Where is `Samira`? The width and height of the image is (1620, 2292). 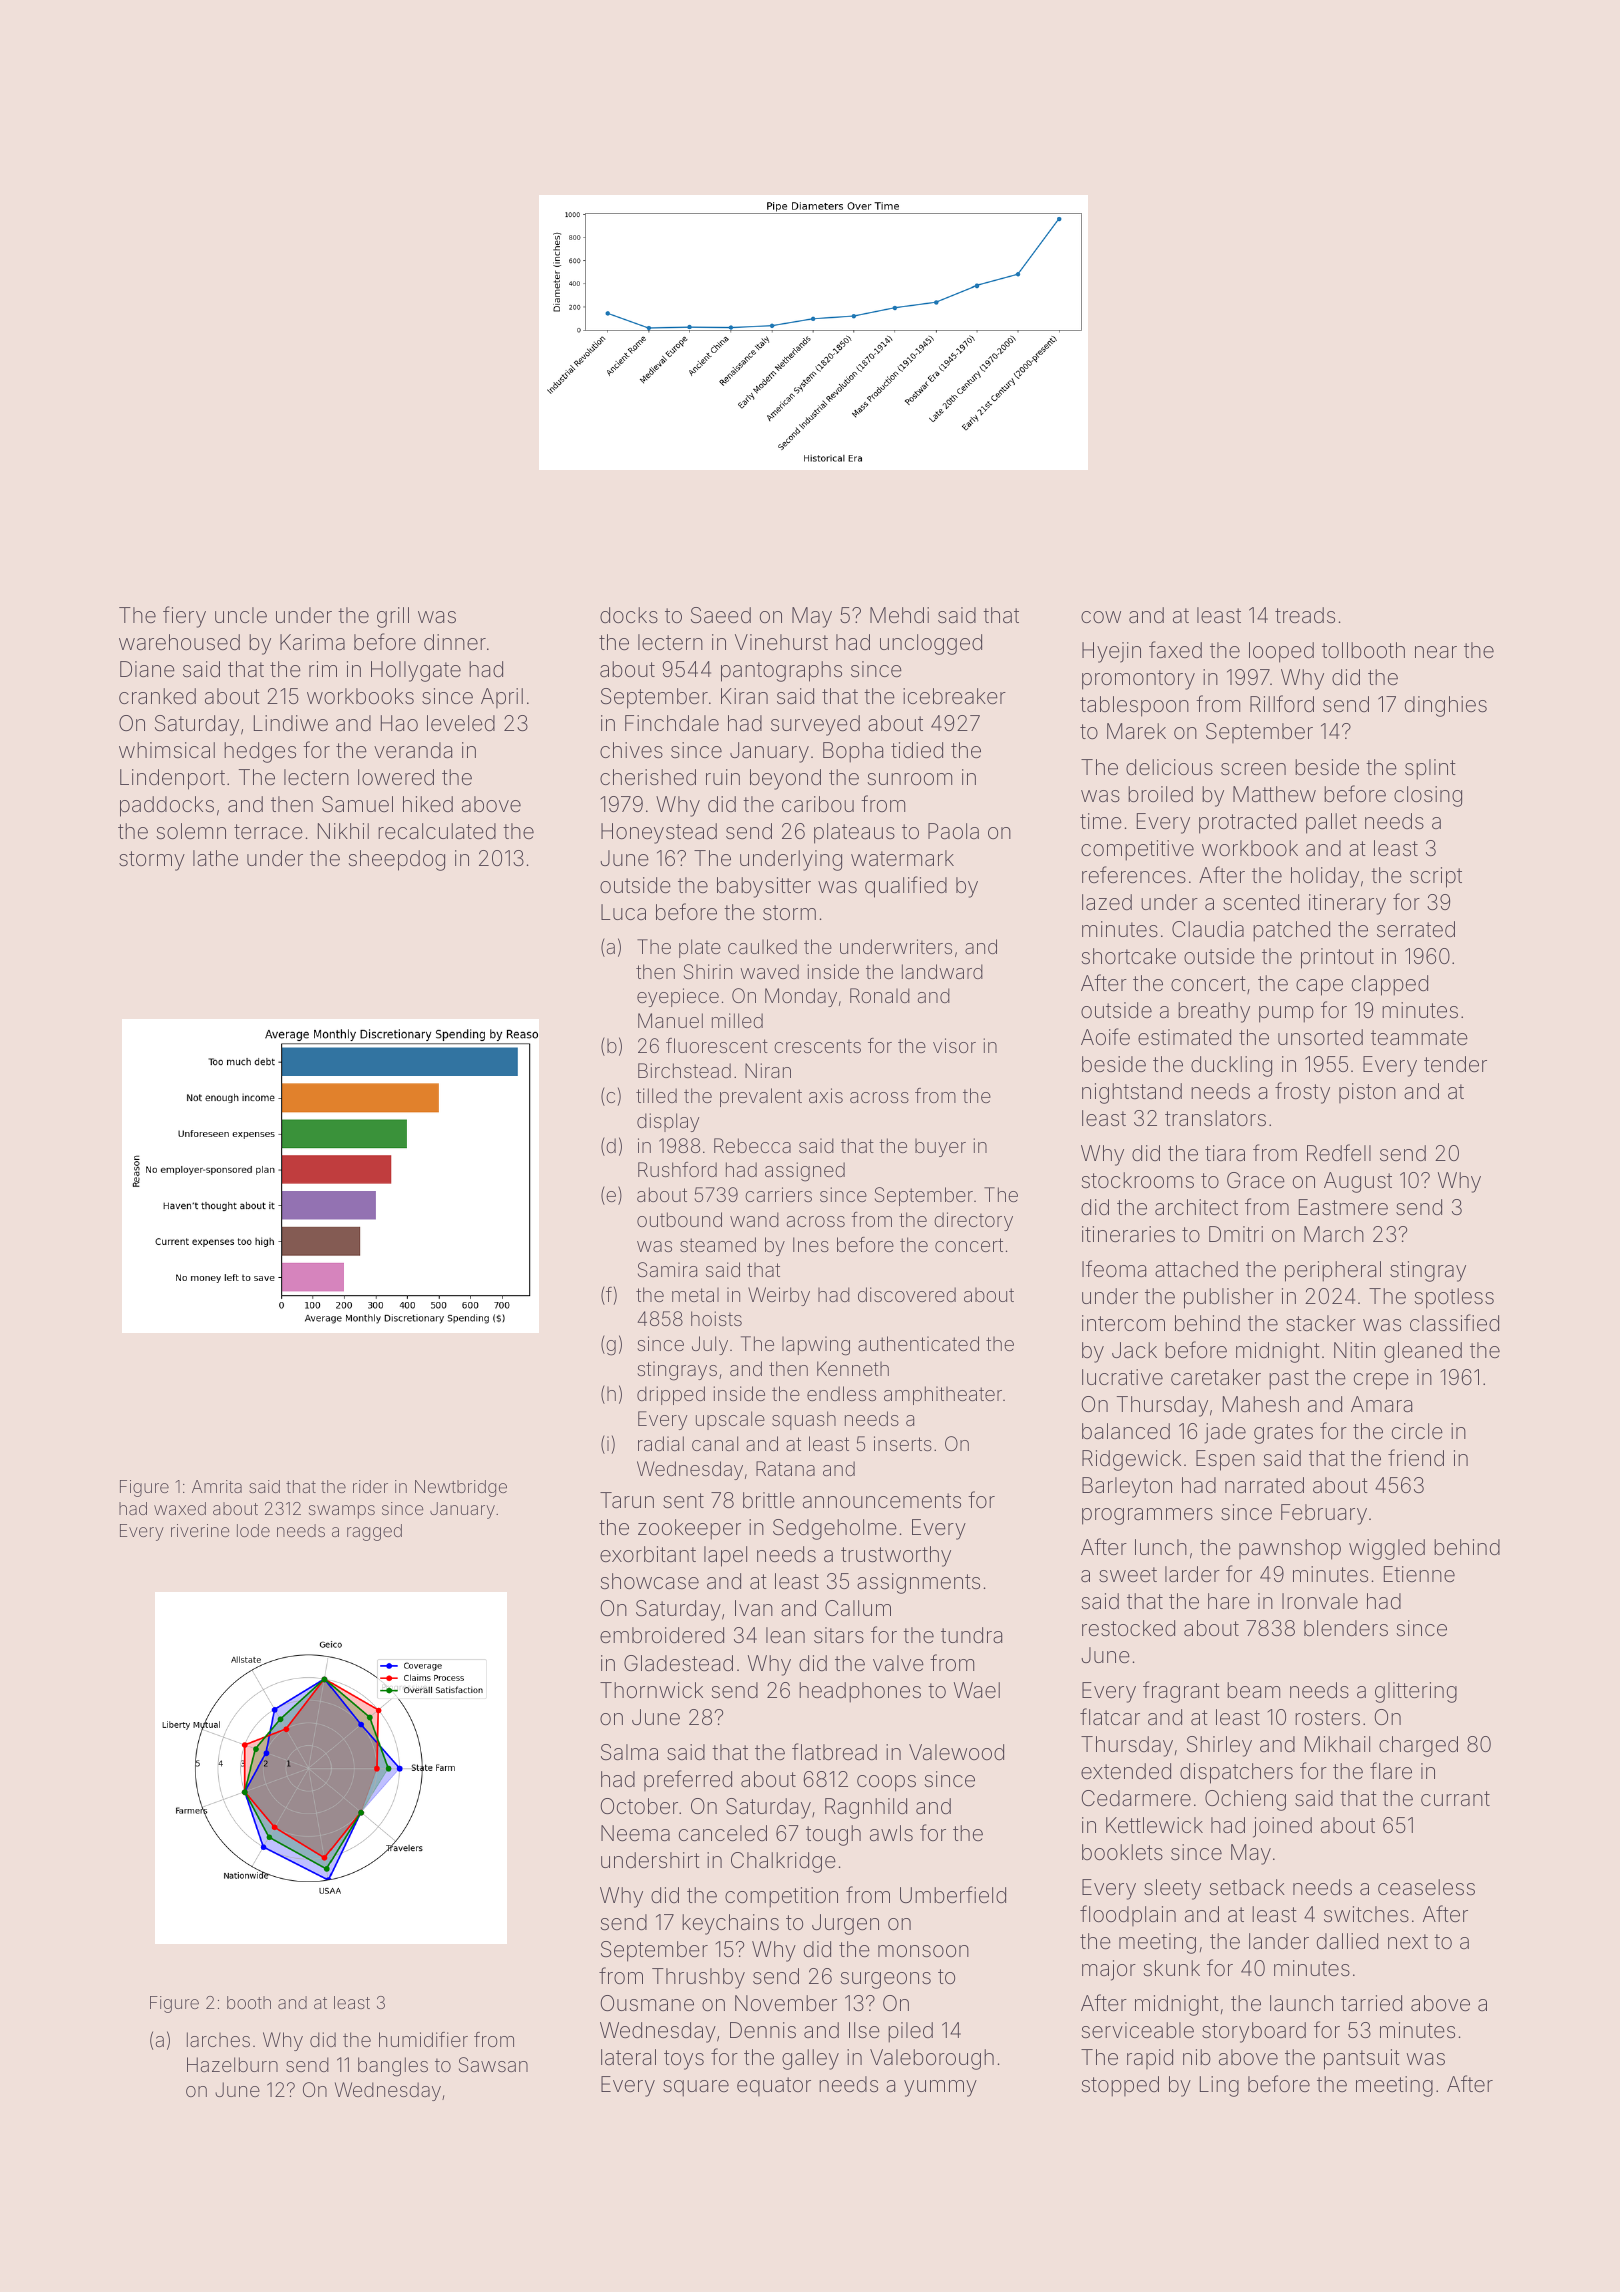
Samira is located at coordinates (667, 1269).
